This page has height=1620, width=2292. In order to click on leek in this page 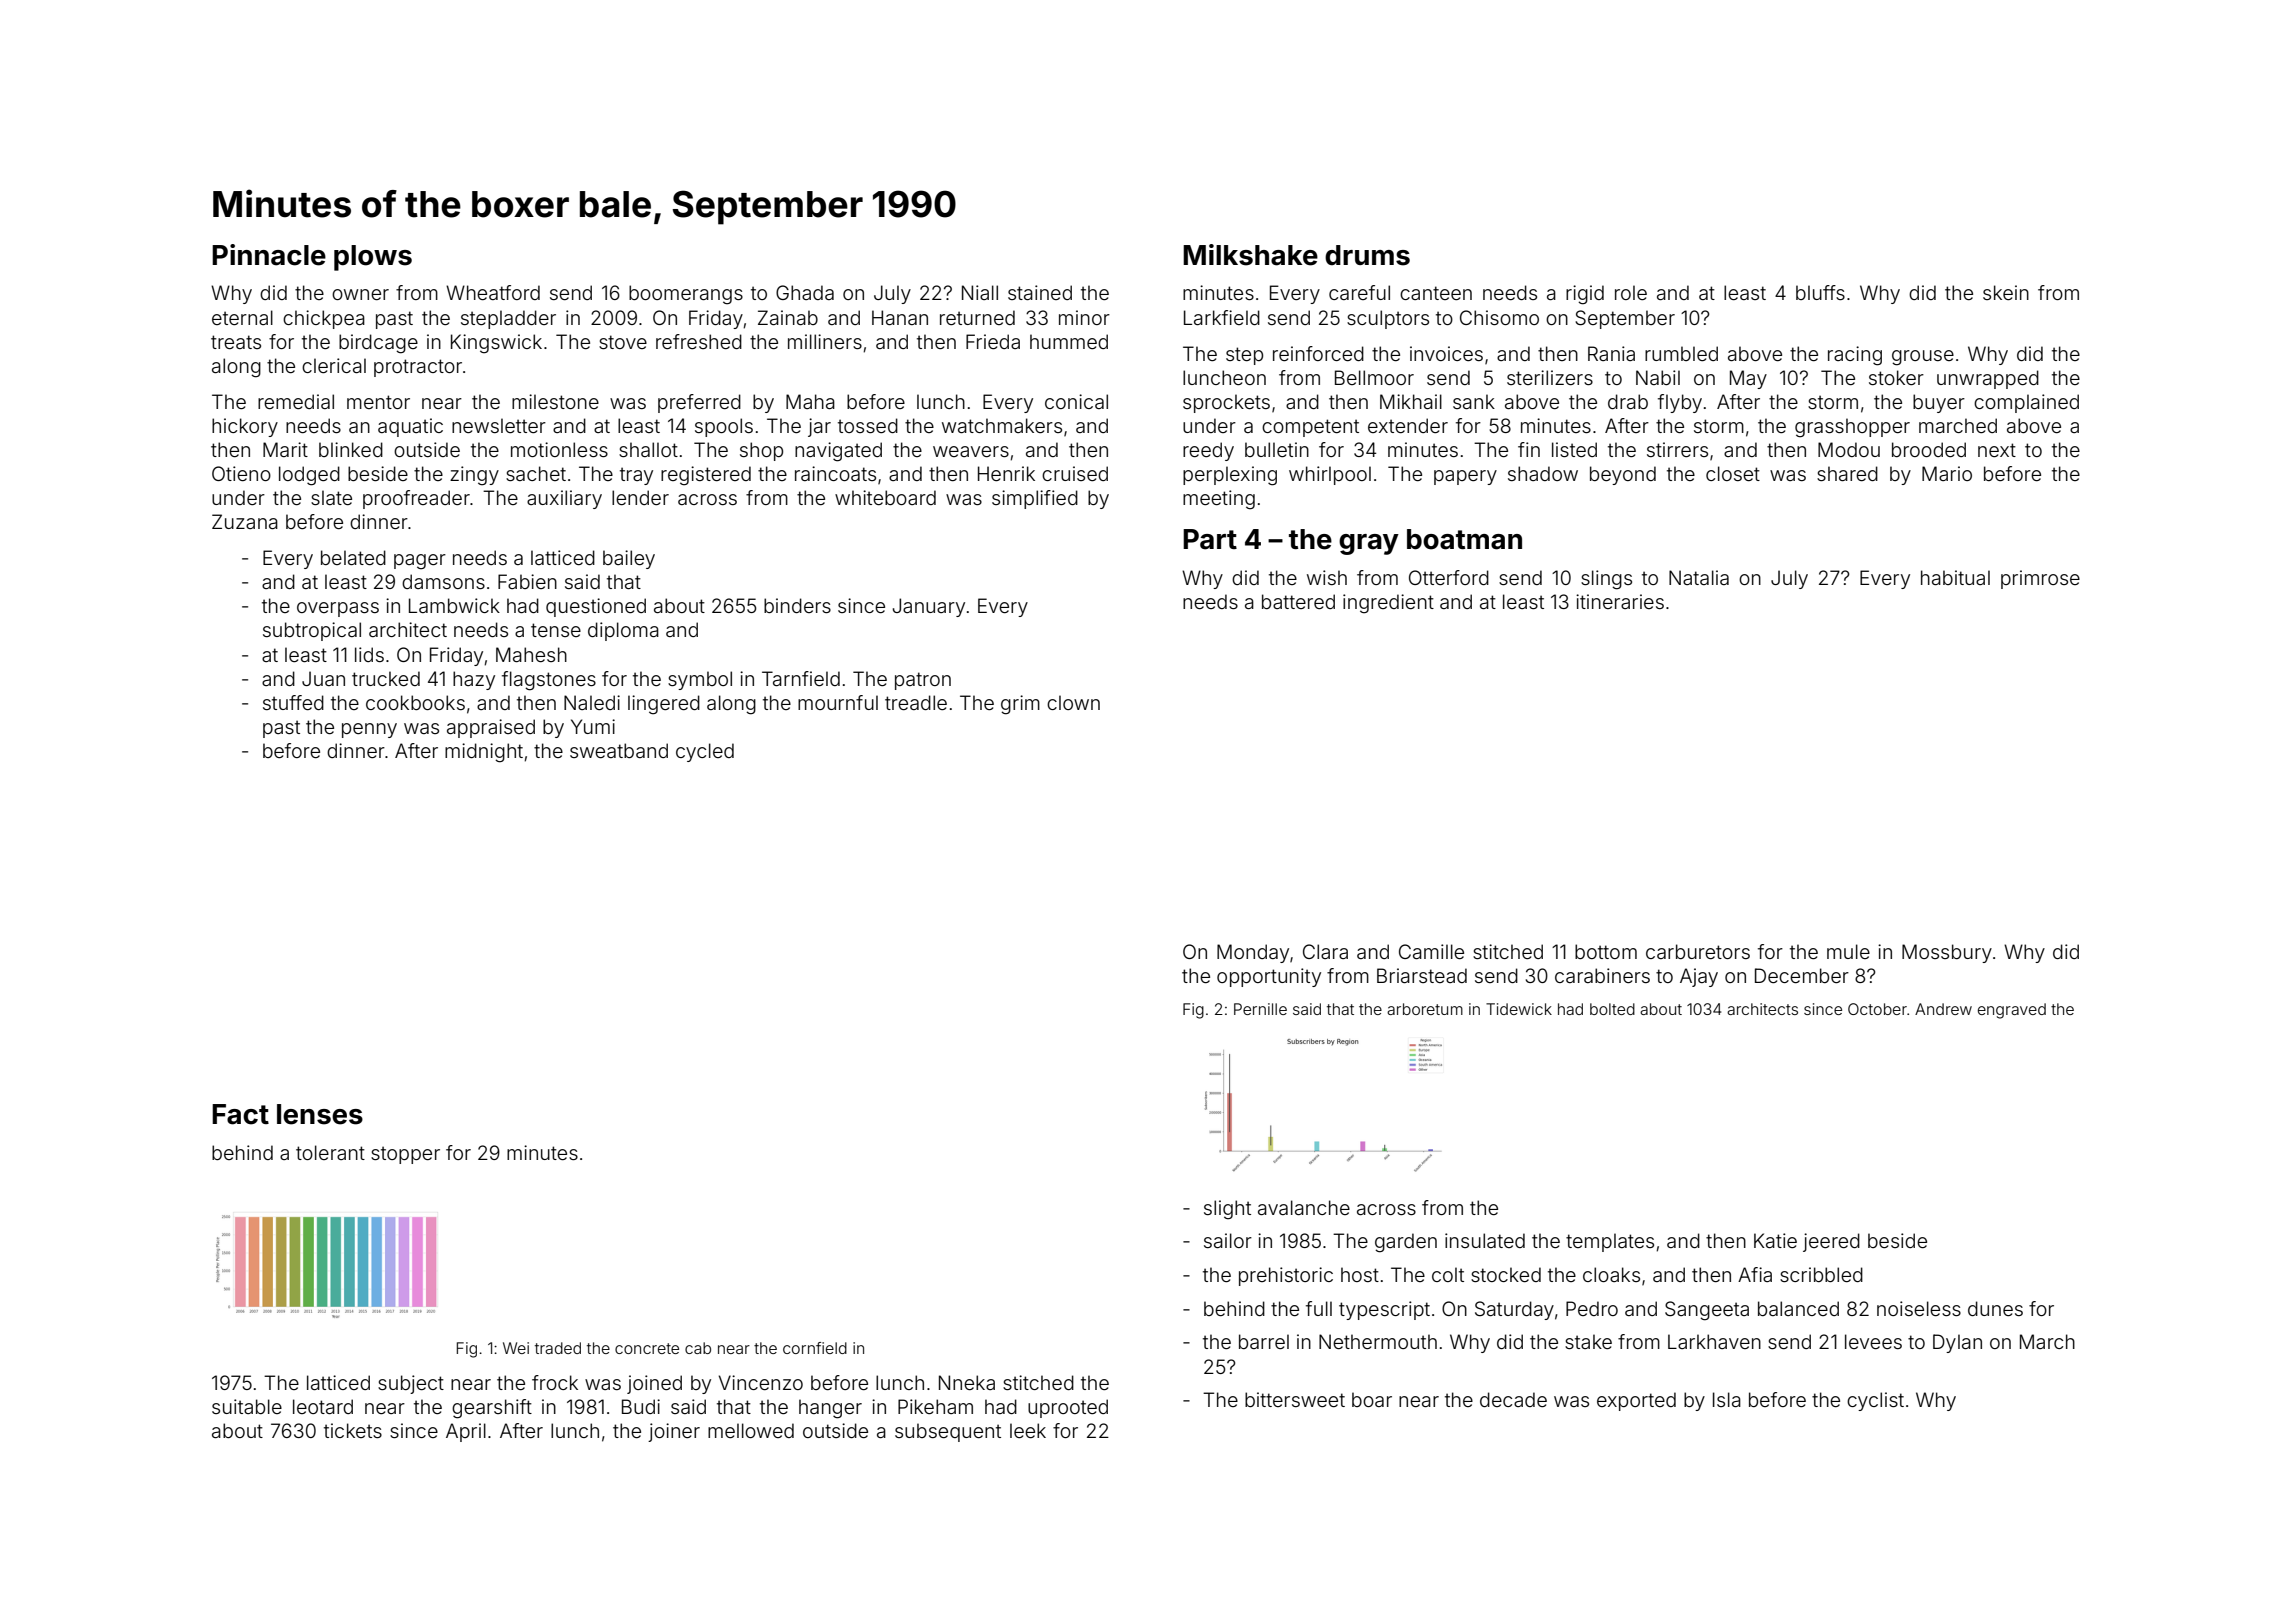, I will do `click(1028, 1430)`.
